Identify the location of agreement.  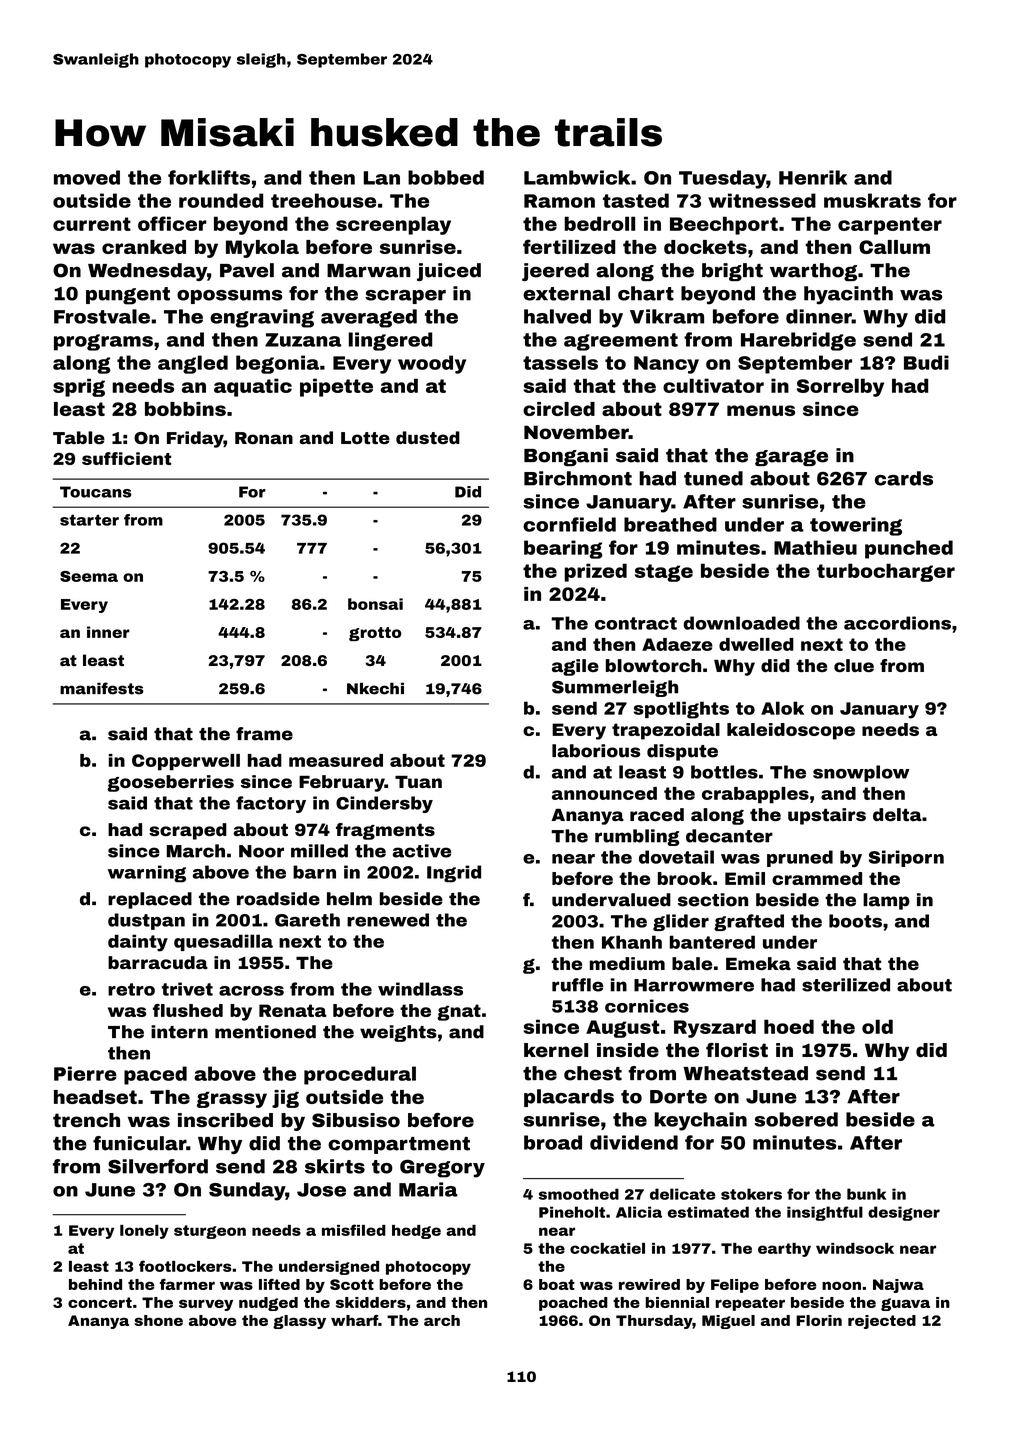
(621, 342).
